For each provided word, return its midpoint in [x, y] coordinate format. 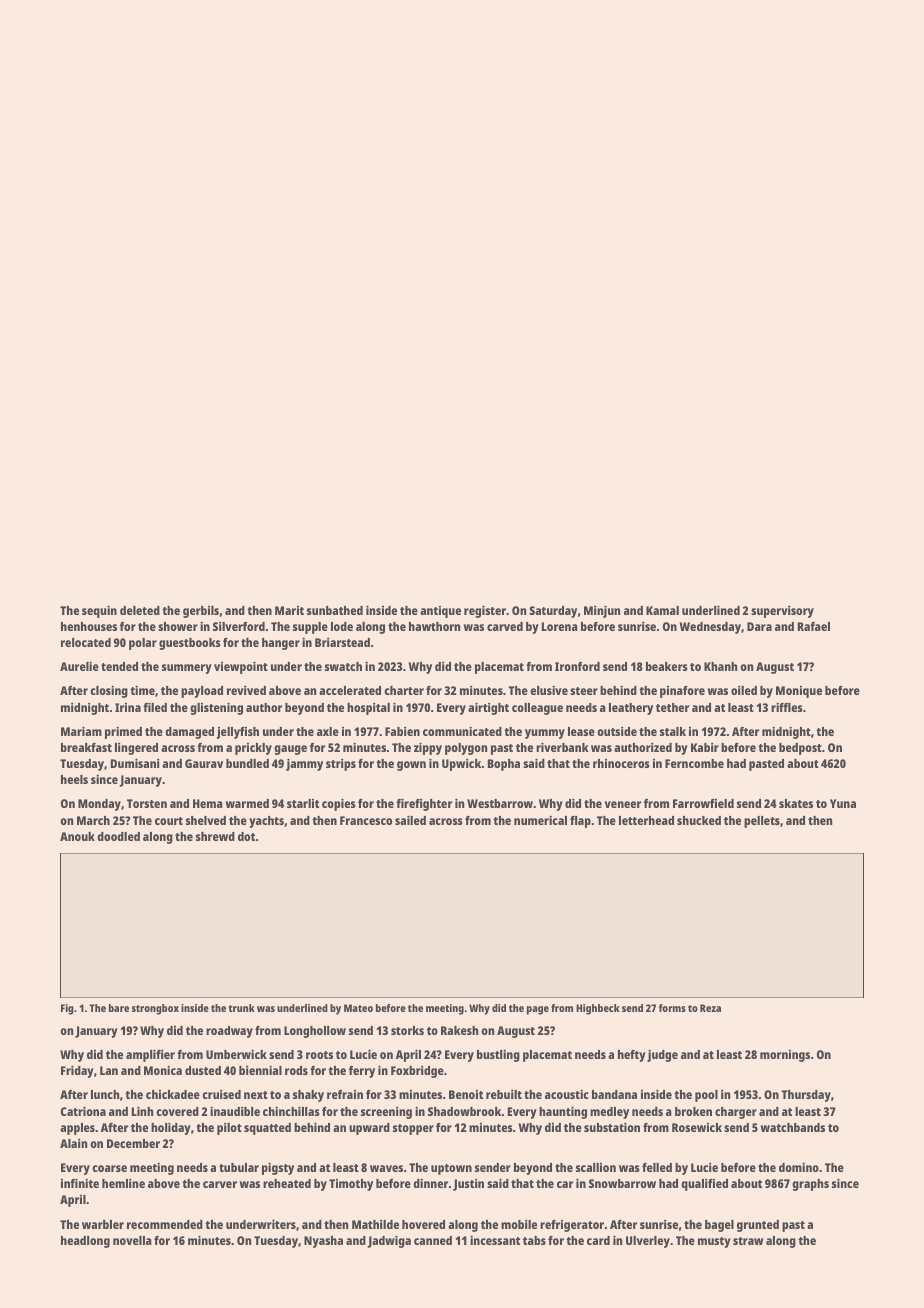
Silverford [239, 626]
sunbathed [335, 610]
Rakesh [459, 1030]
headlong [85, 1242]
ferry [362, 1072]
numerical [540, 820]
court [169, 821]
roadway [229, 1032]
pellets [762, 822]
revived [246, 690]
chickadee [173, 1094]
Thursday [806, 1096]
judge [662, 1055]
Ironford [577, 666]
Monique [799, 692]
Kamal [662, 610]
